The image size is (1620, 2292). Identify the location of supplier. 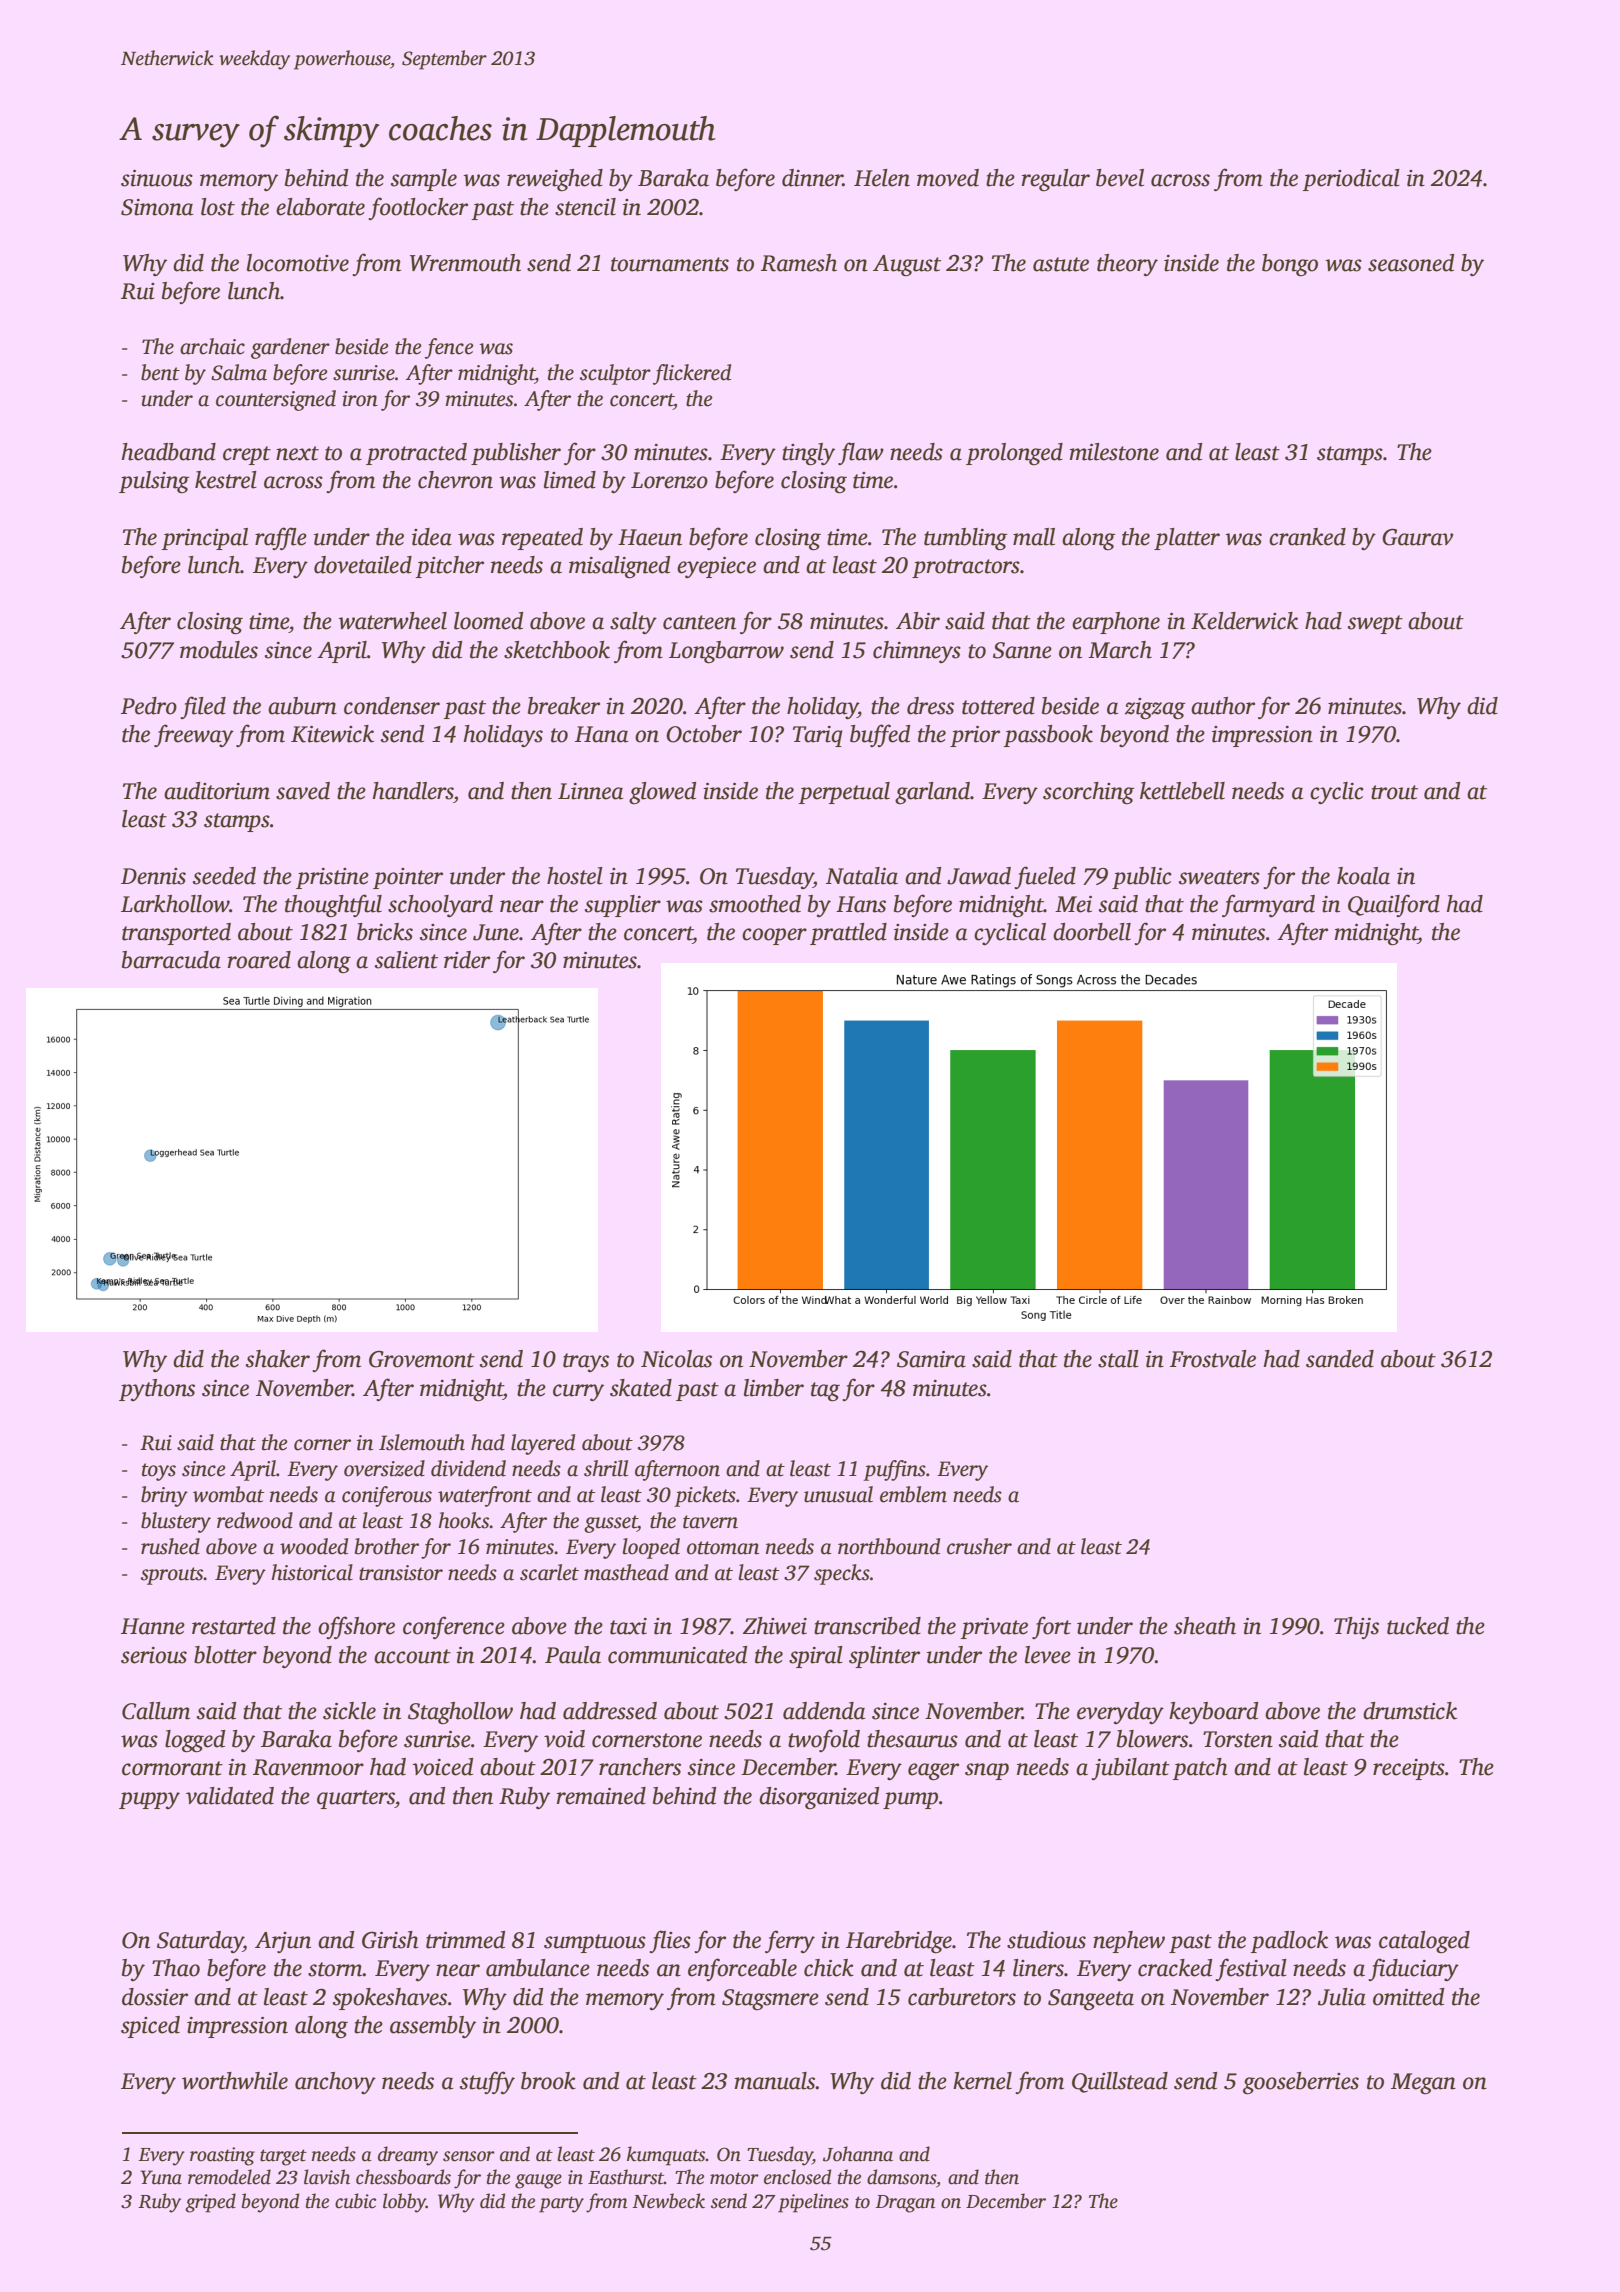
(623, 906).
